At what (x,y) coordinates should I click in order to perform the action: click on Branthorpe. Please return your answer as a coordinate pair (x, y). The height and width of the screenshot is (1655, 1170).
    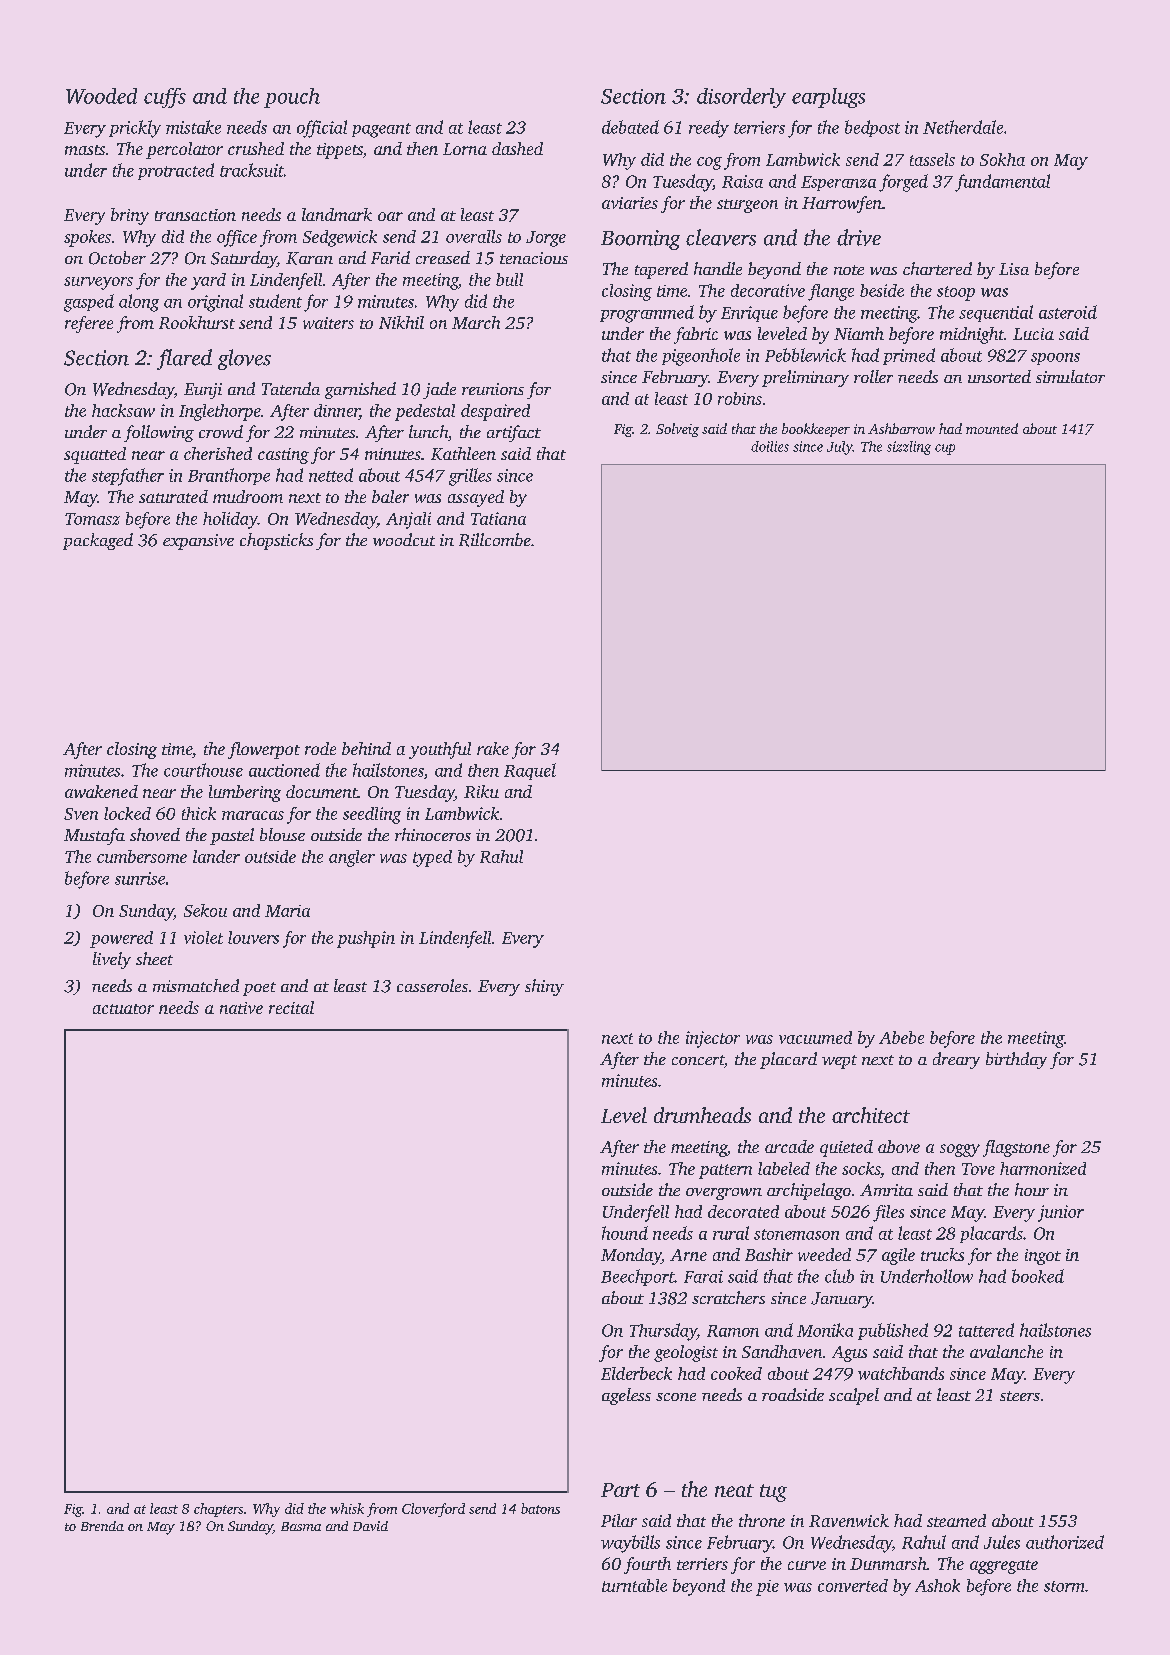
    Looking at the image, I should click on (229, 476).
